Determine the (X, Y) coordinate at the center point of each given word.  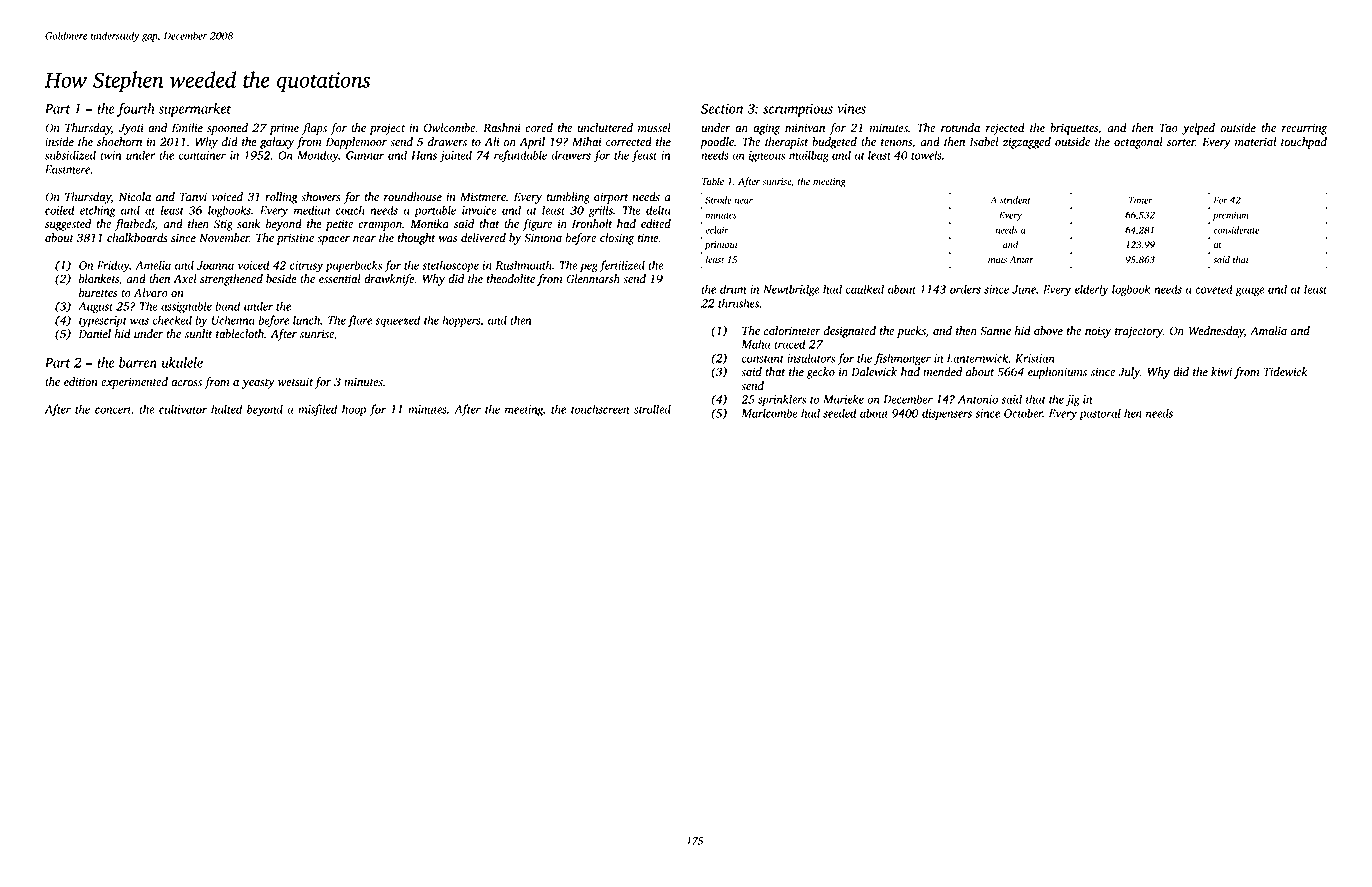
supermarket (194, 110)
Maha (755, 344)
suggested (68, 225)
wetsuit (295, 382)
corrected (629, 142)
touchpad (1304, 143)
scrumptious (798, 110)
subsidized (70, 155)
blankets (99, 279)
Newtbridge (791, 290)
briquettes (1074, 129)
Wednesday (1216, 332)
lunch (306, 320)
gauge (1249, 292)
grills (601, 211)
